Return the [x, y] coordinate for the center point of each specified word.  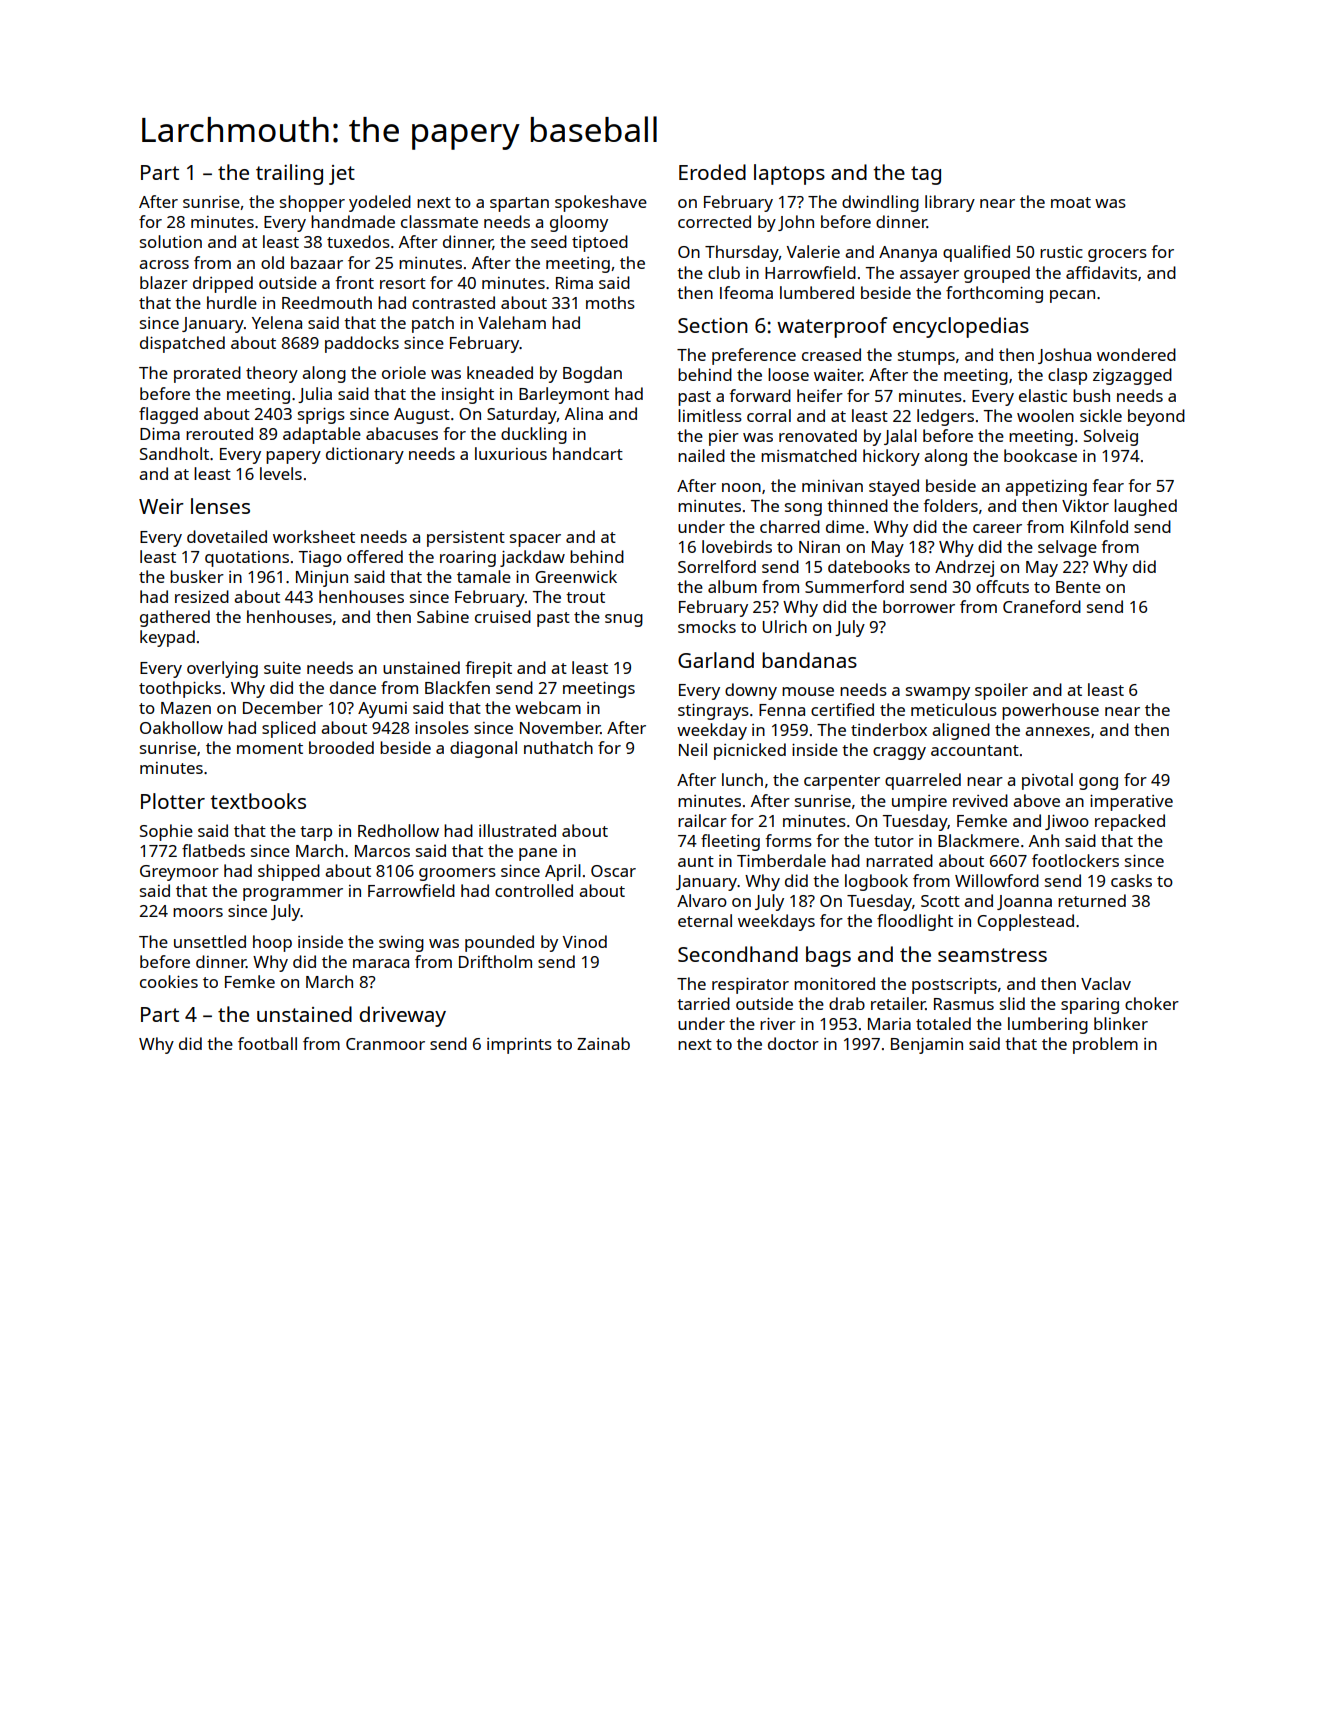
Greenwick [576, 576]
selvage [1067, 548]
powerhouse [1050, 711]
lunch [742, 779]
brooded [341, 747]
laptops [789, 174]
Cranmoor [385, 1044]
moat [1071, 202]
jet [342, 175]
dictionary [365, 455]
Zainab [603, 1043]
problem [1105, 1045]
